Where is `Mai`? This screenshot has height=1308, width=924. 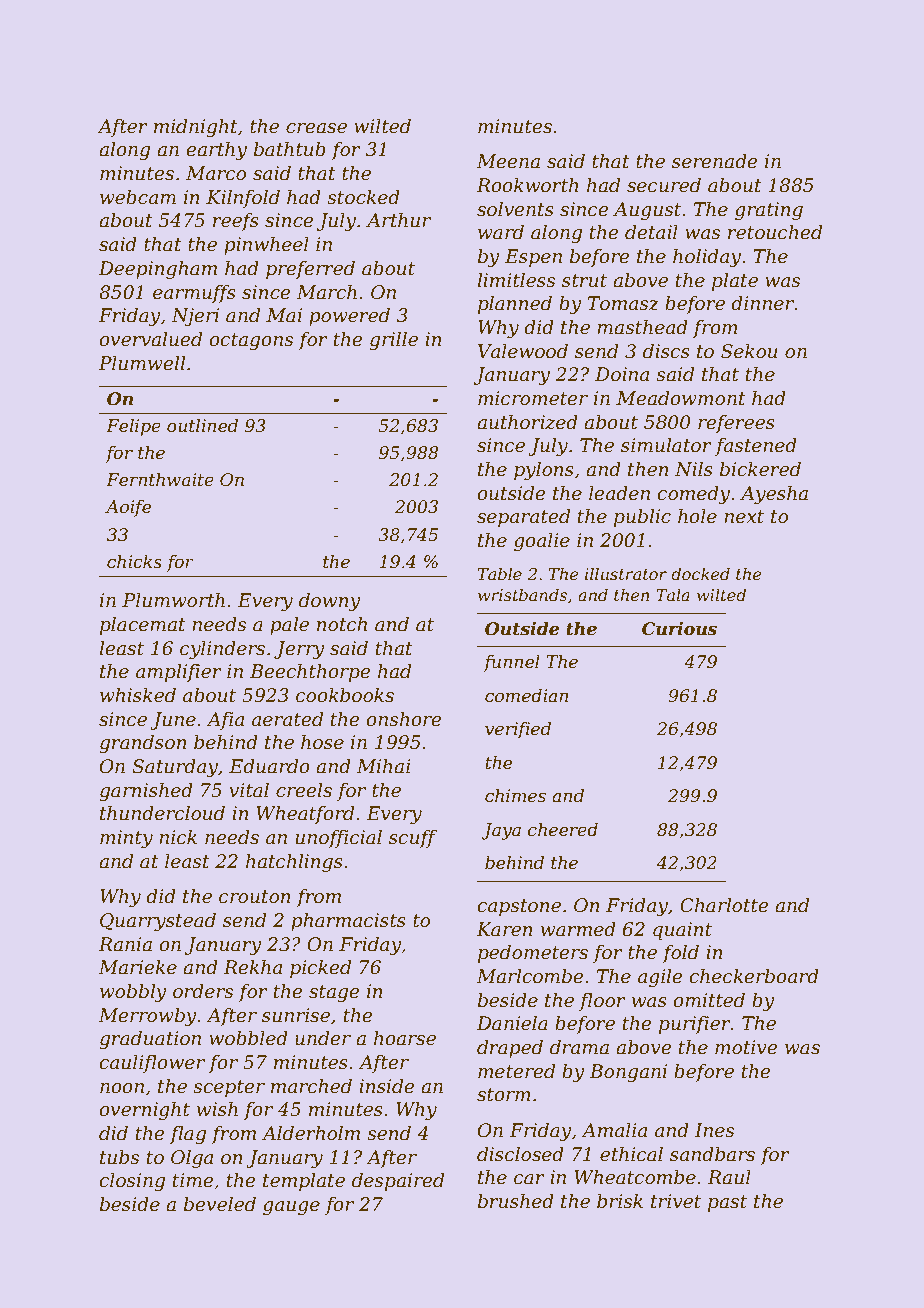
Mai is located at coordinates (284, 315).
